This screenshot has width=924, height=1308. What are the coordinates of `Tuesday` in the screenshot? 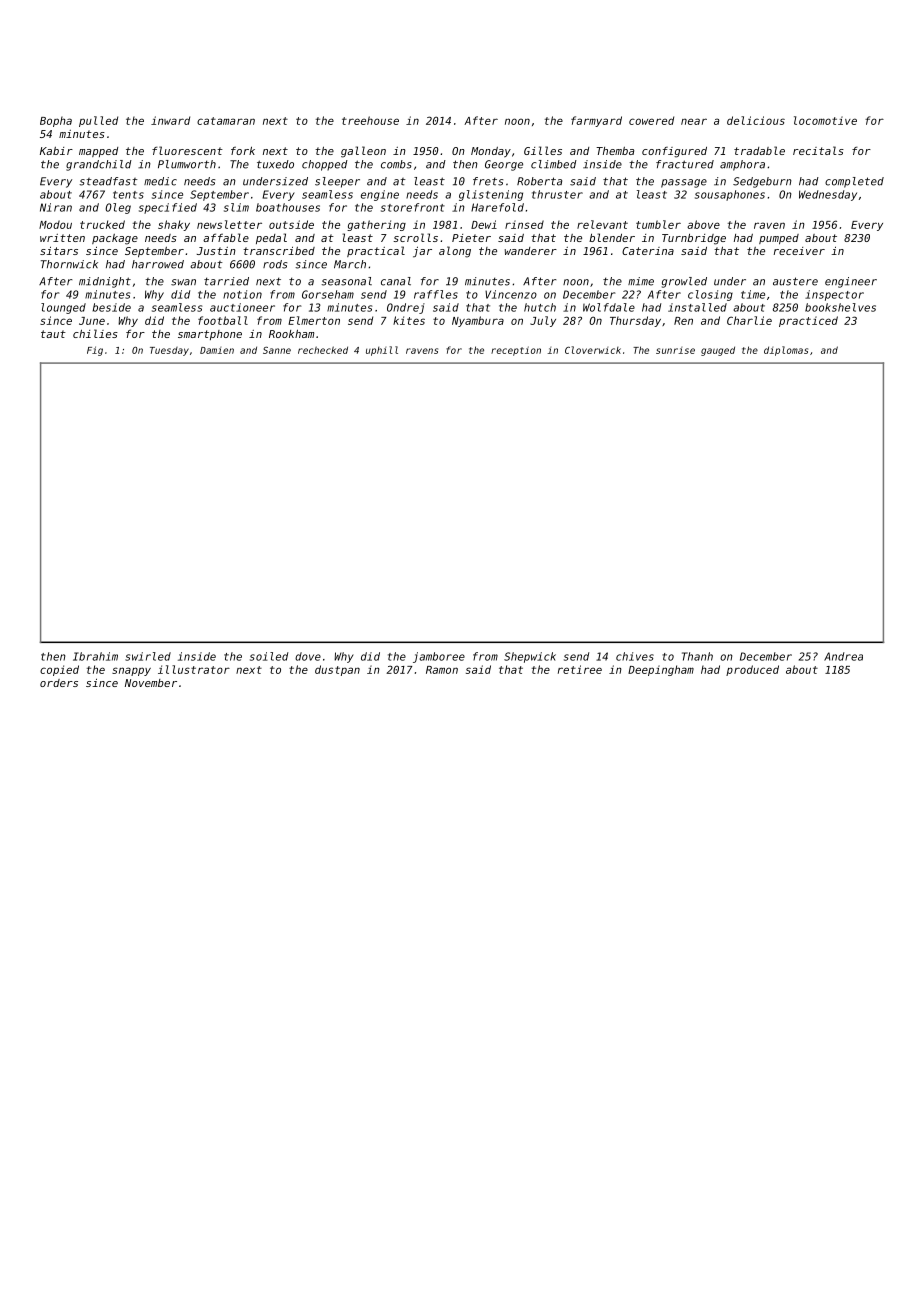 It's located at (169, 351).
